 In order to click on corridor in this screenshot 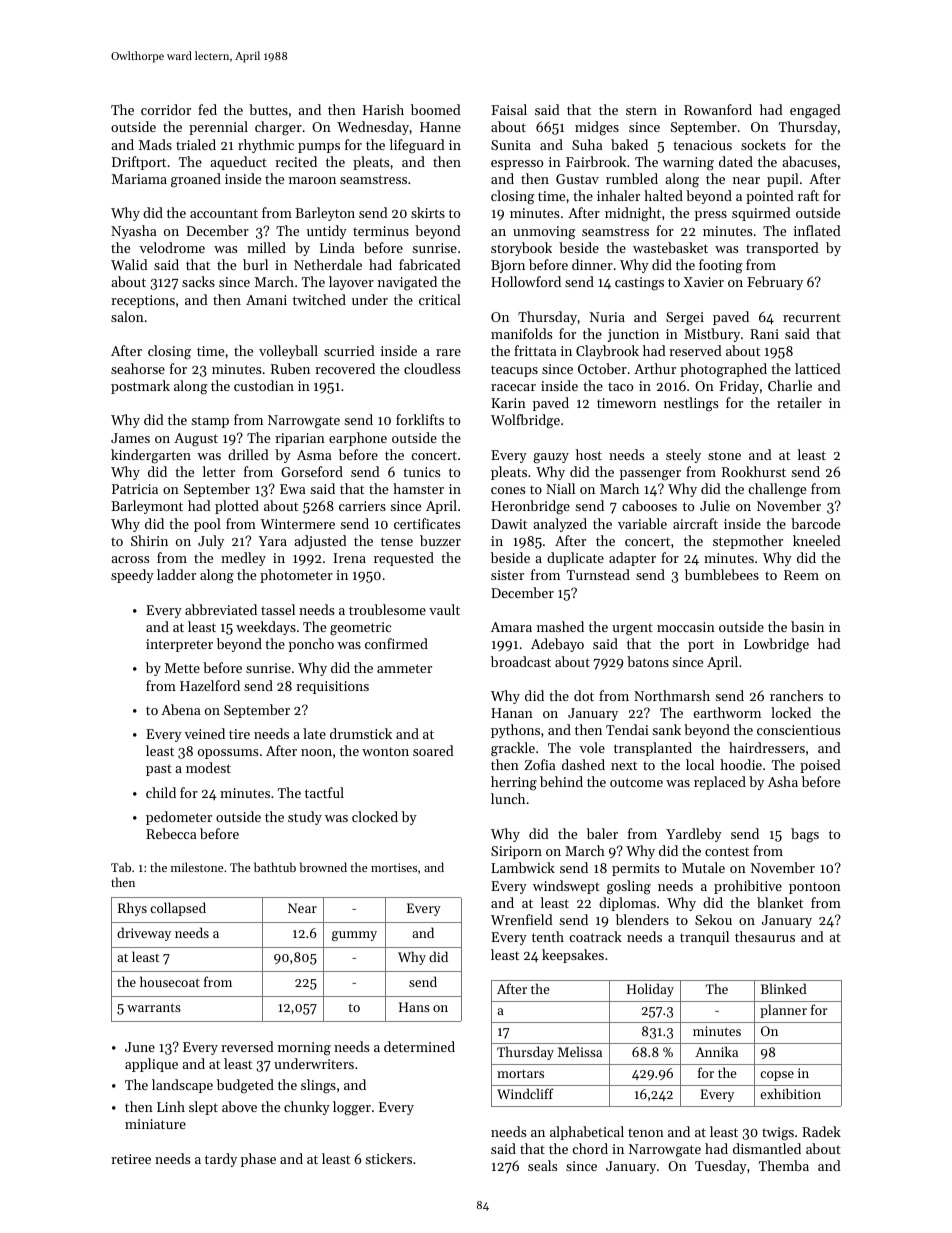, I will do `click(166, 109)`.
